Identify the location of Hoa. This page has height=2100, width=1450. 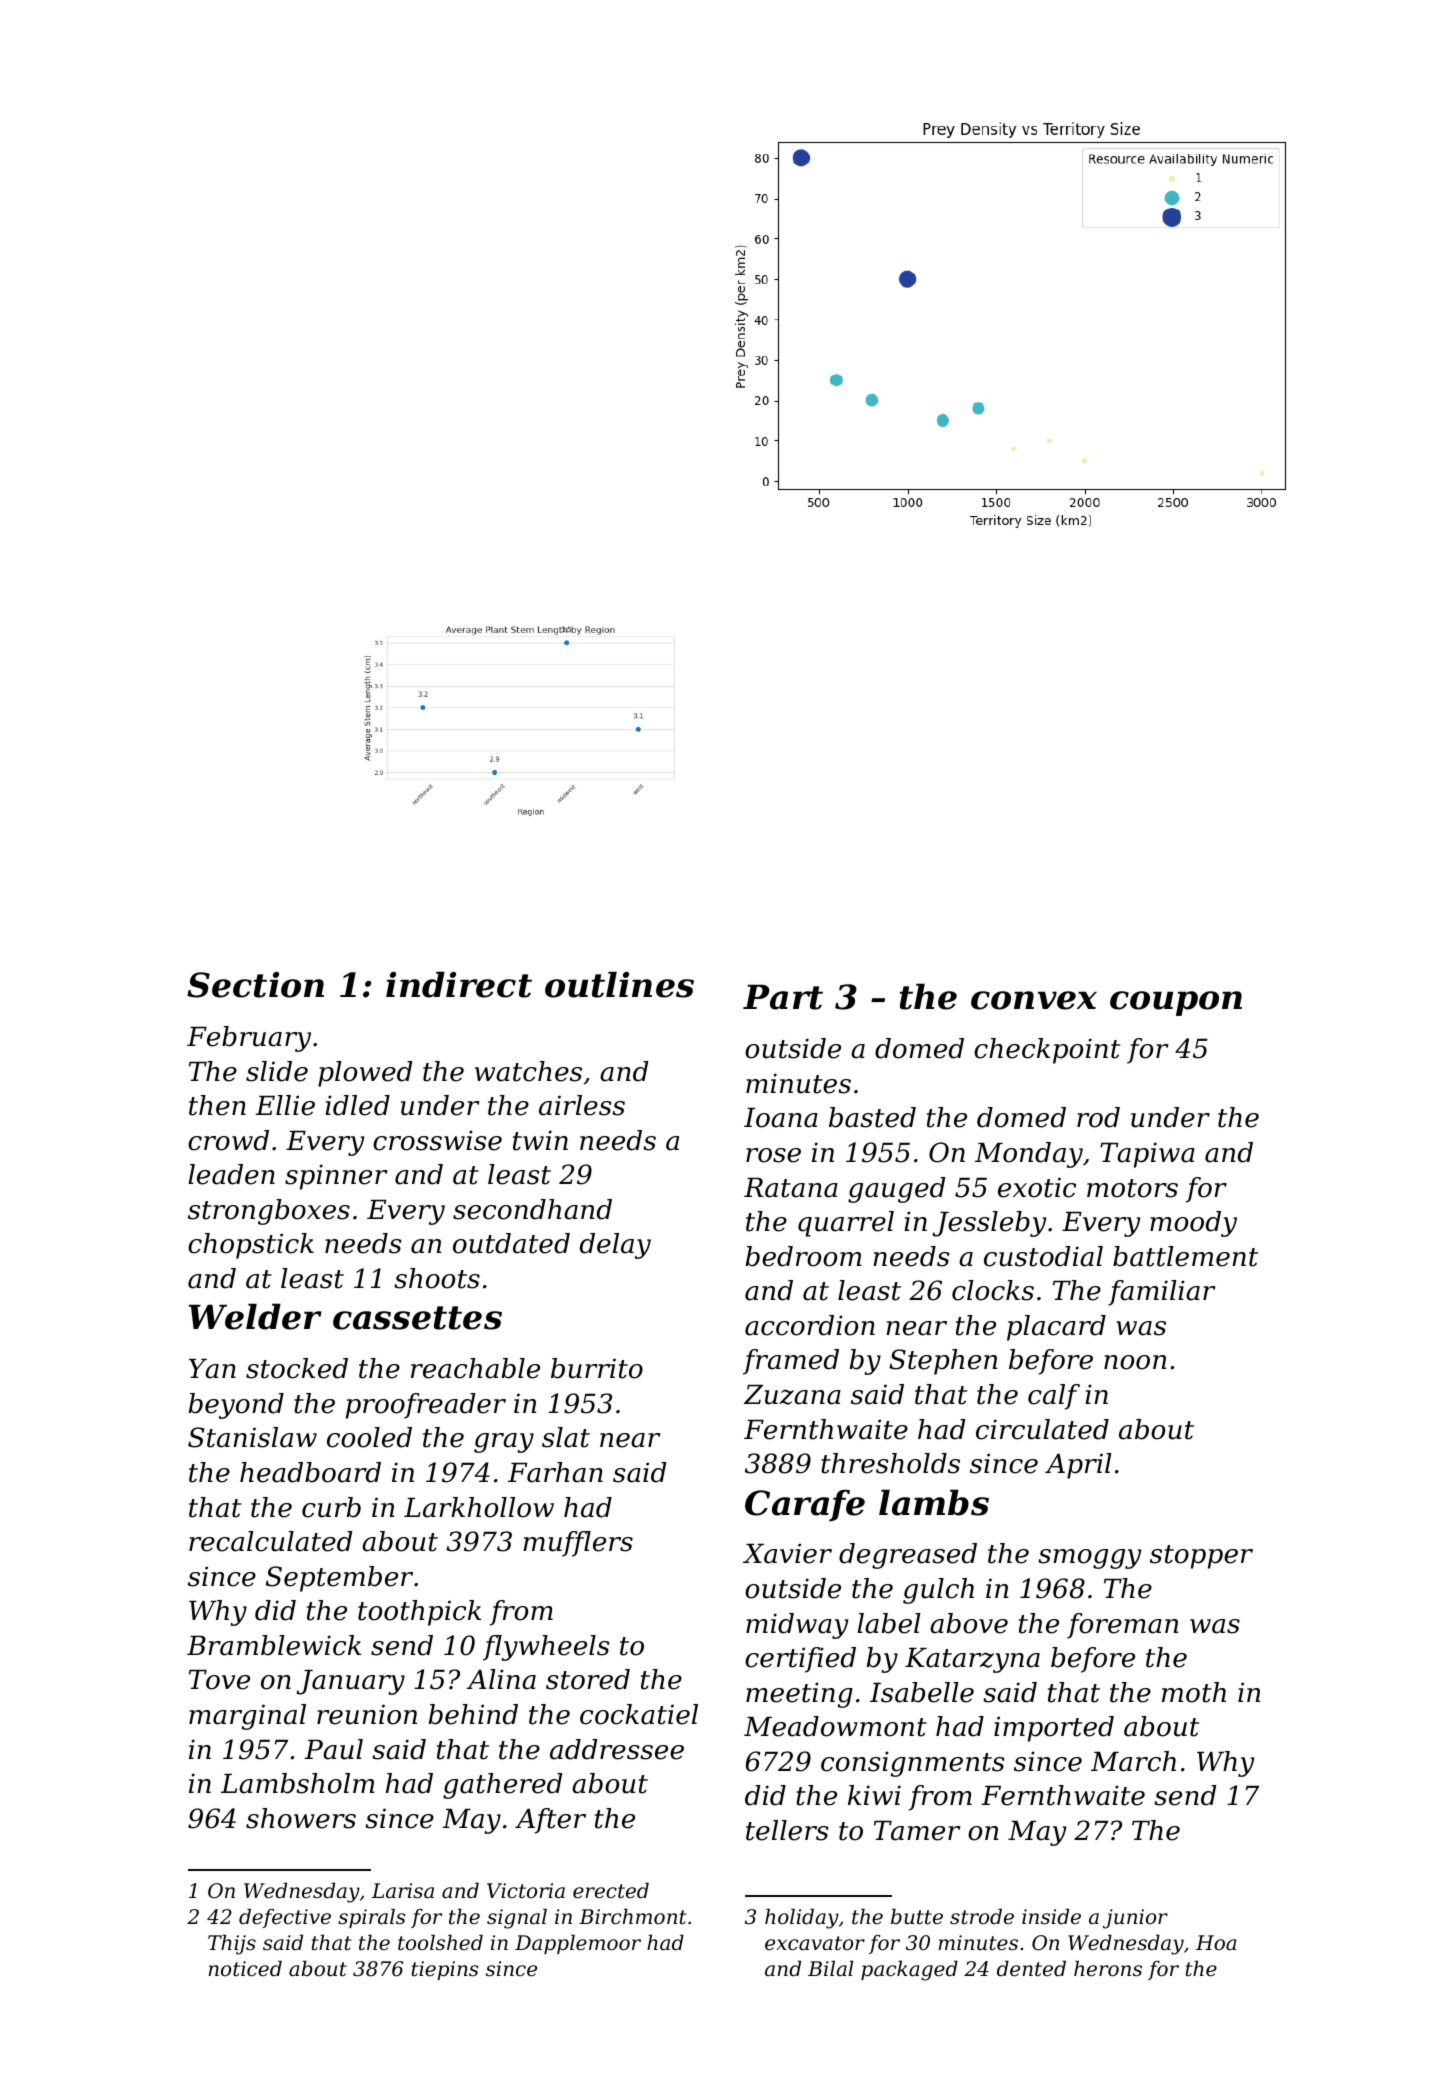
(1216, 1943).
